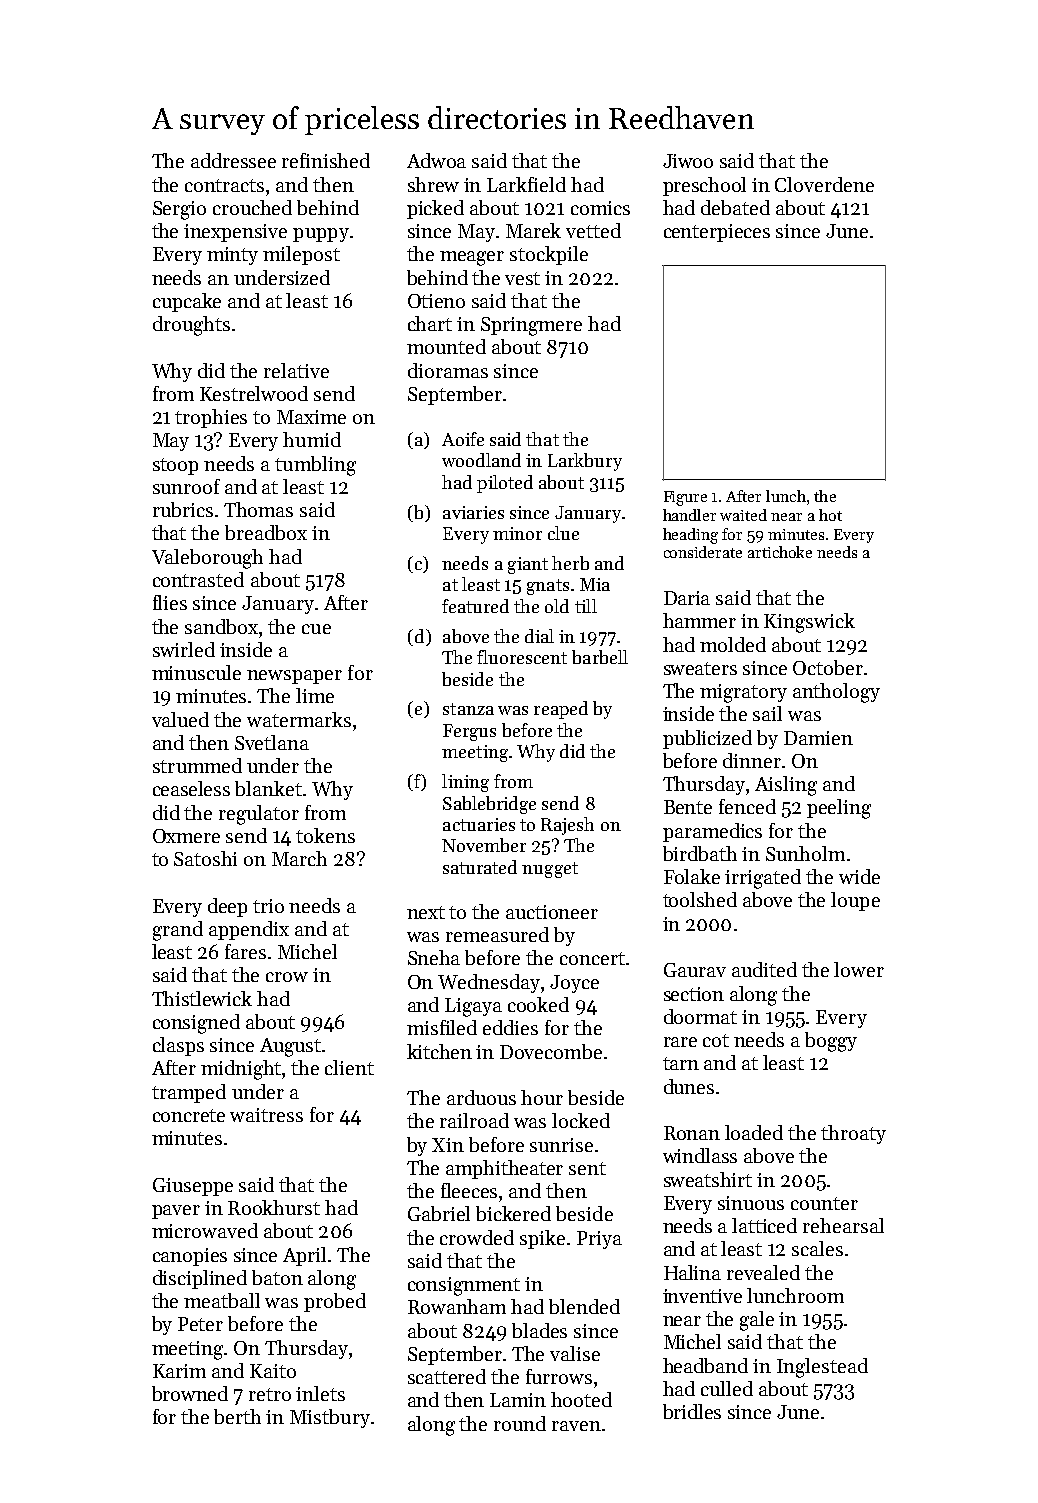 The width and height of the page is (1038, 1503). I want to click on hooted, so click(581, 1399).
